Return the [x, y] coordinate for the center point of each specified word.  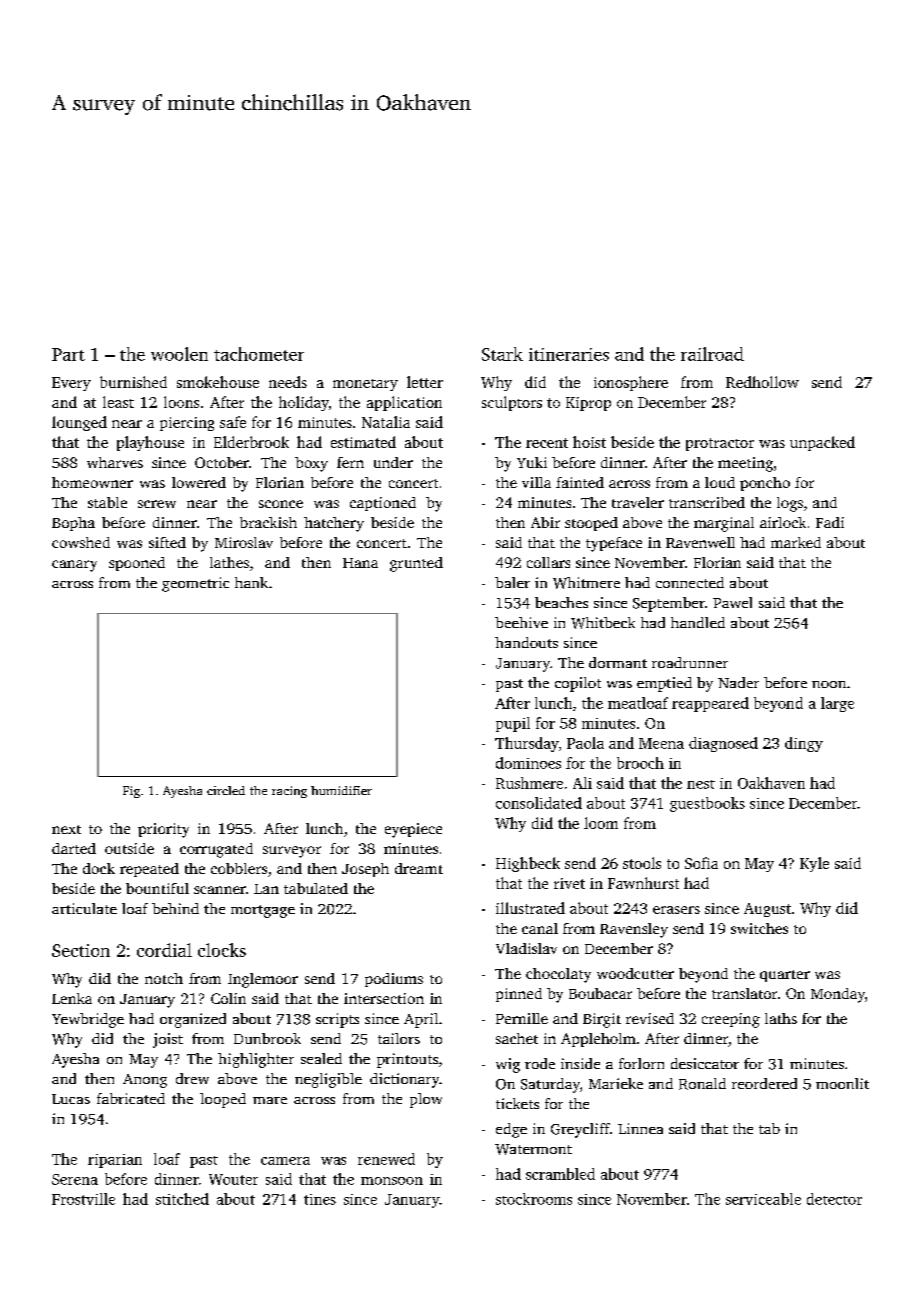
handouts [526, 642]
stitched [182, 1199]
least [118, 402]
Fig [131, 792]
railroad [712, 354]
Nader [738, 682]
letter [425, 382]
